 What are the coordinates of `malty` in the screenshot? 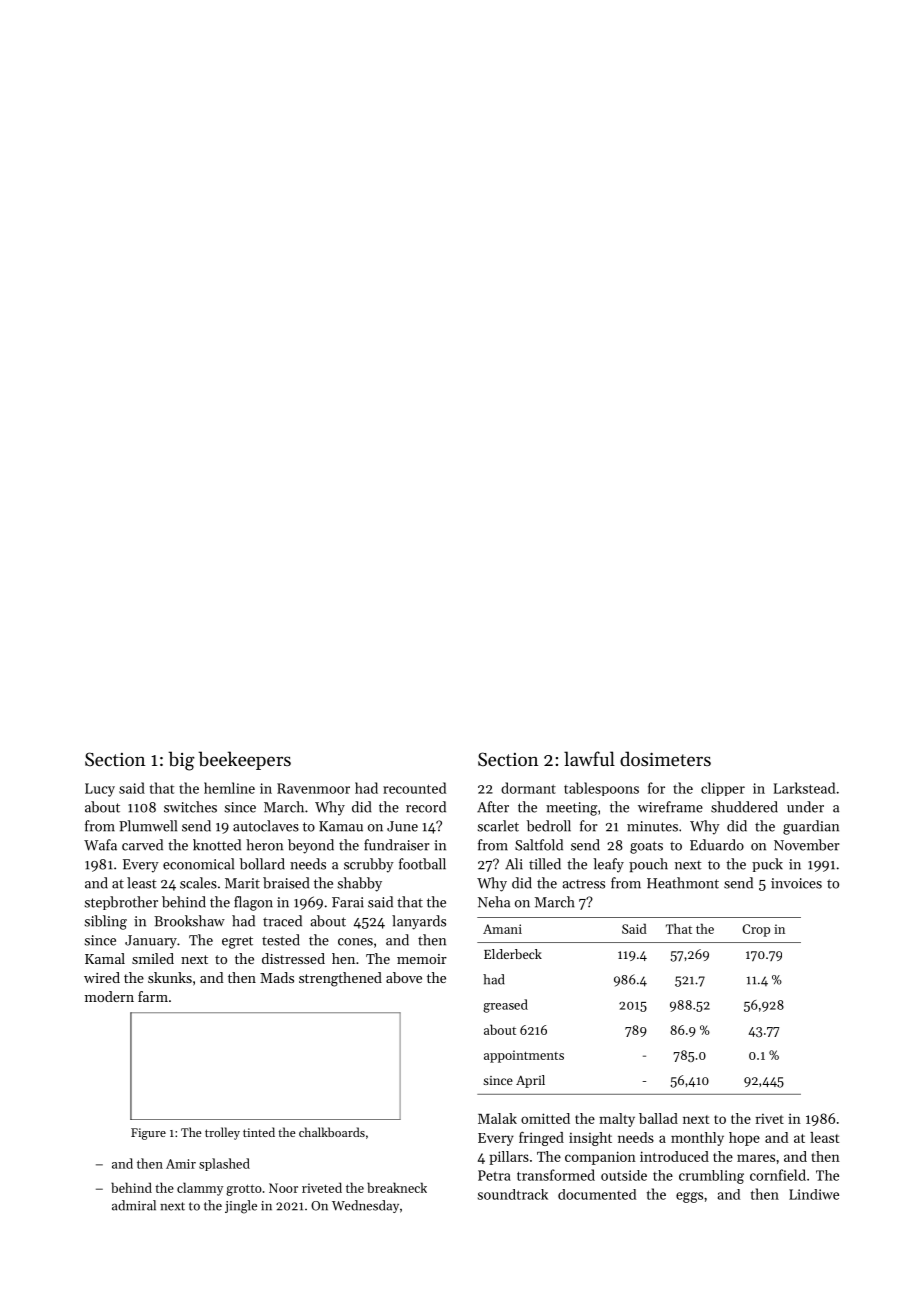 It's located at (617, 1120).
